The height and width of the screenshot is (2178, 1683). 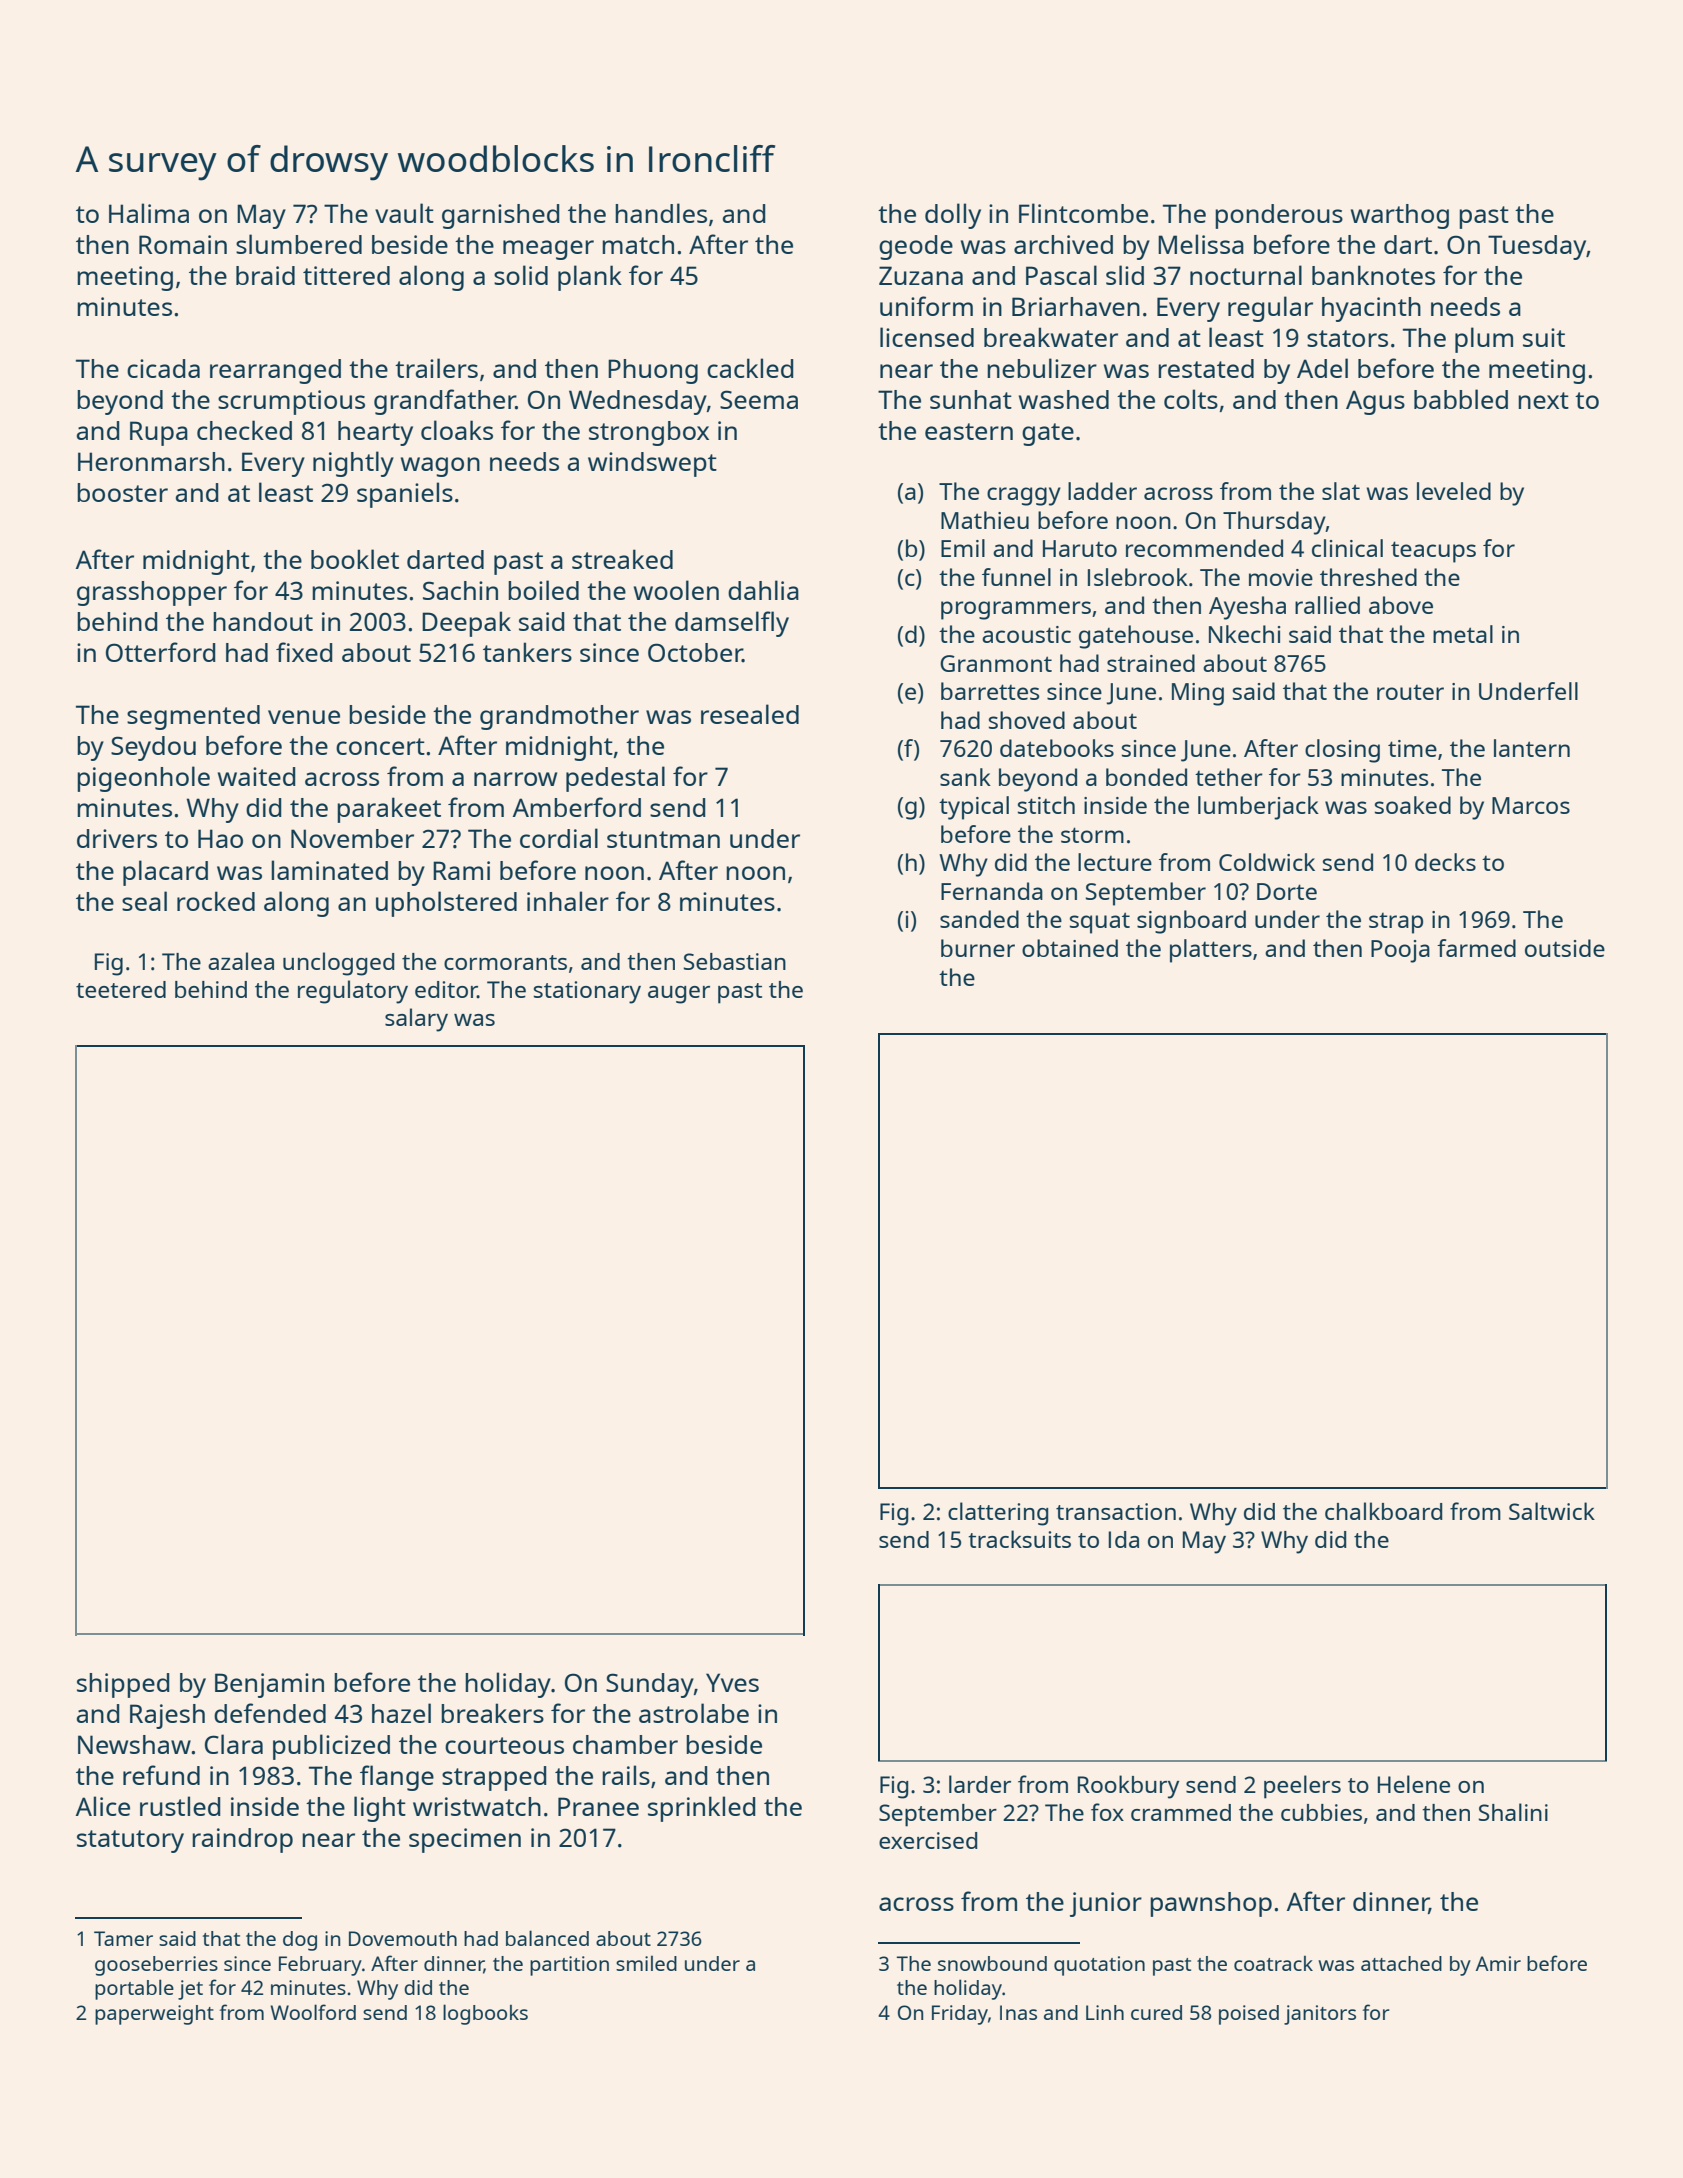 I want to click on Tamer, so click(x=123, y=1938).
